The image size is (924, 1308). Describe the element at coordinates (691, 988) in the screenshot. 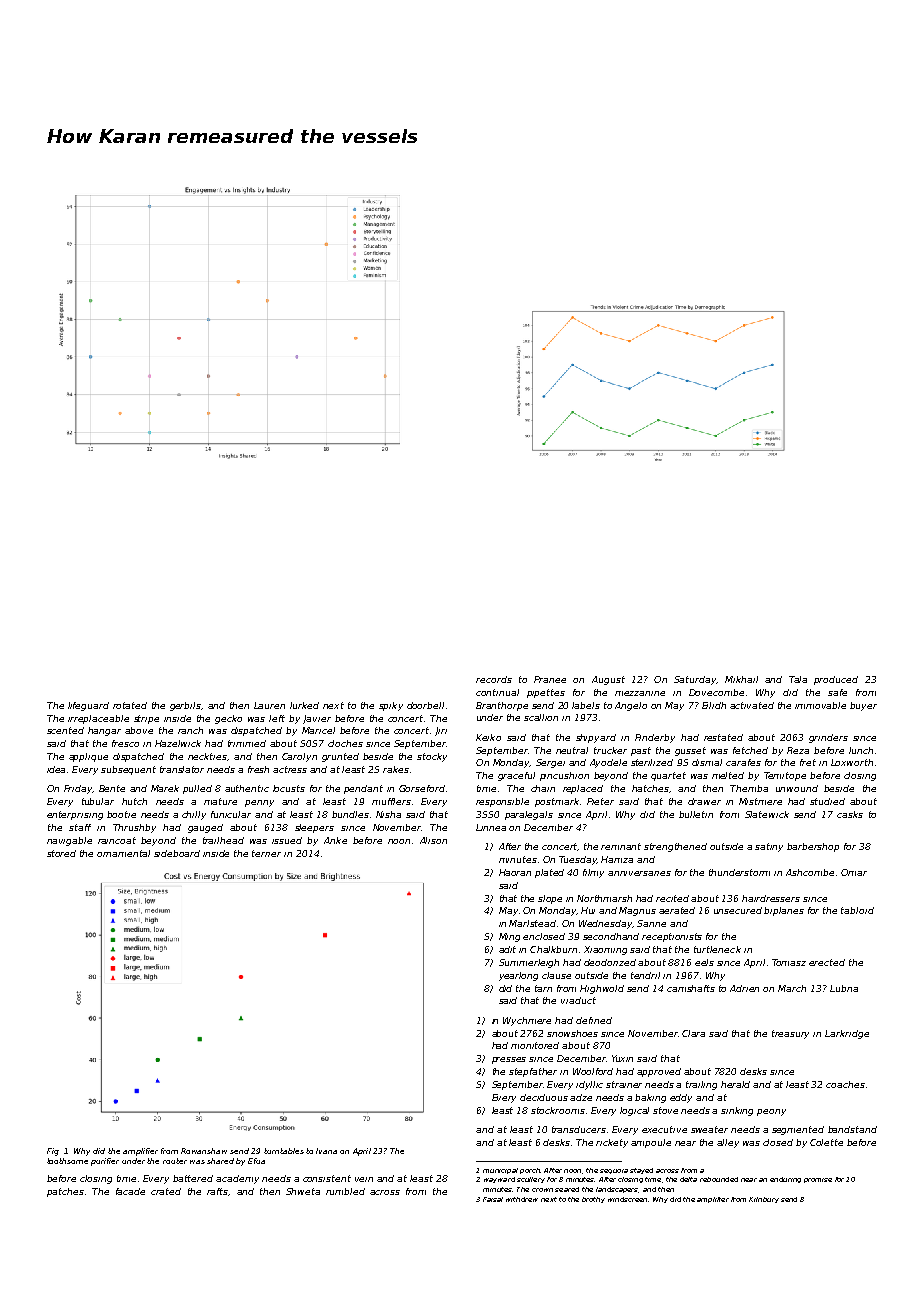

I see `camshafts` at that location.
